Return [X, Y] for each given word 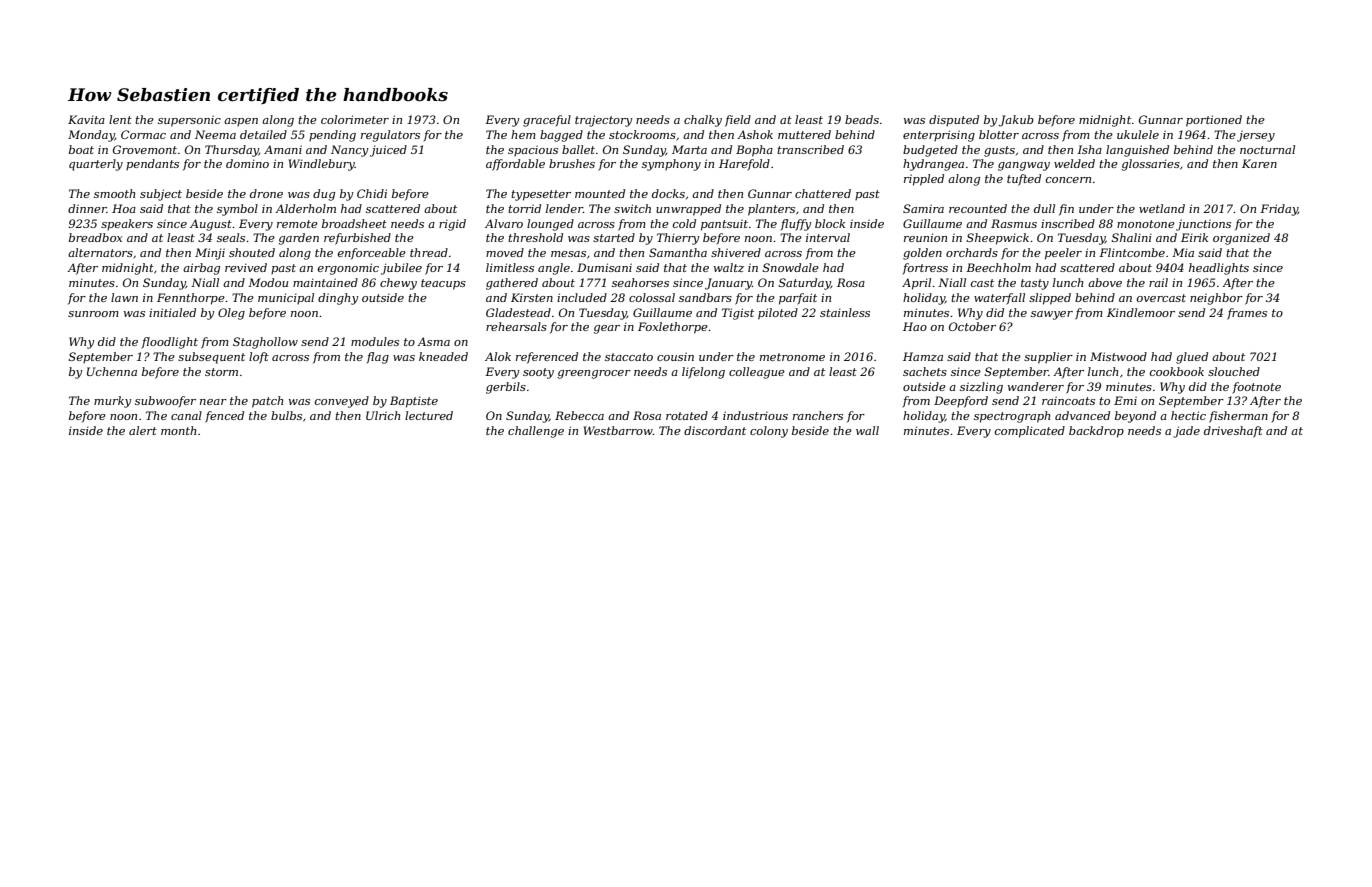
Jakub [1016, 121]
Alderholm [305, 208]
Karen [1259, 163]
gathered [512, 284]
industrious [755, 415]
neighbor [1216, 299]
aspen [241, 122]
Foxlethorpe [673, 328]
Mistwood [1118, 356]
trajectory [603, 121]
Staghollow [265, 343]
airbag [201, 269]
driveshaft [1233, 432]
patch [267, 402]
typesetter [541, 195]
